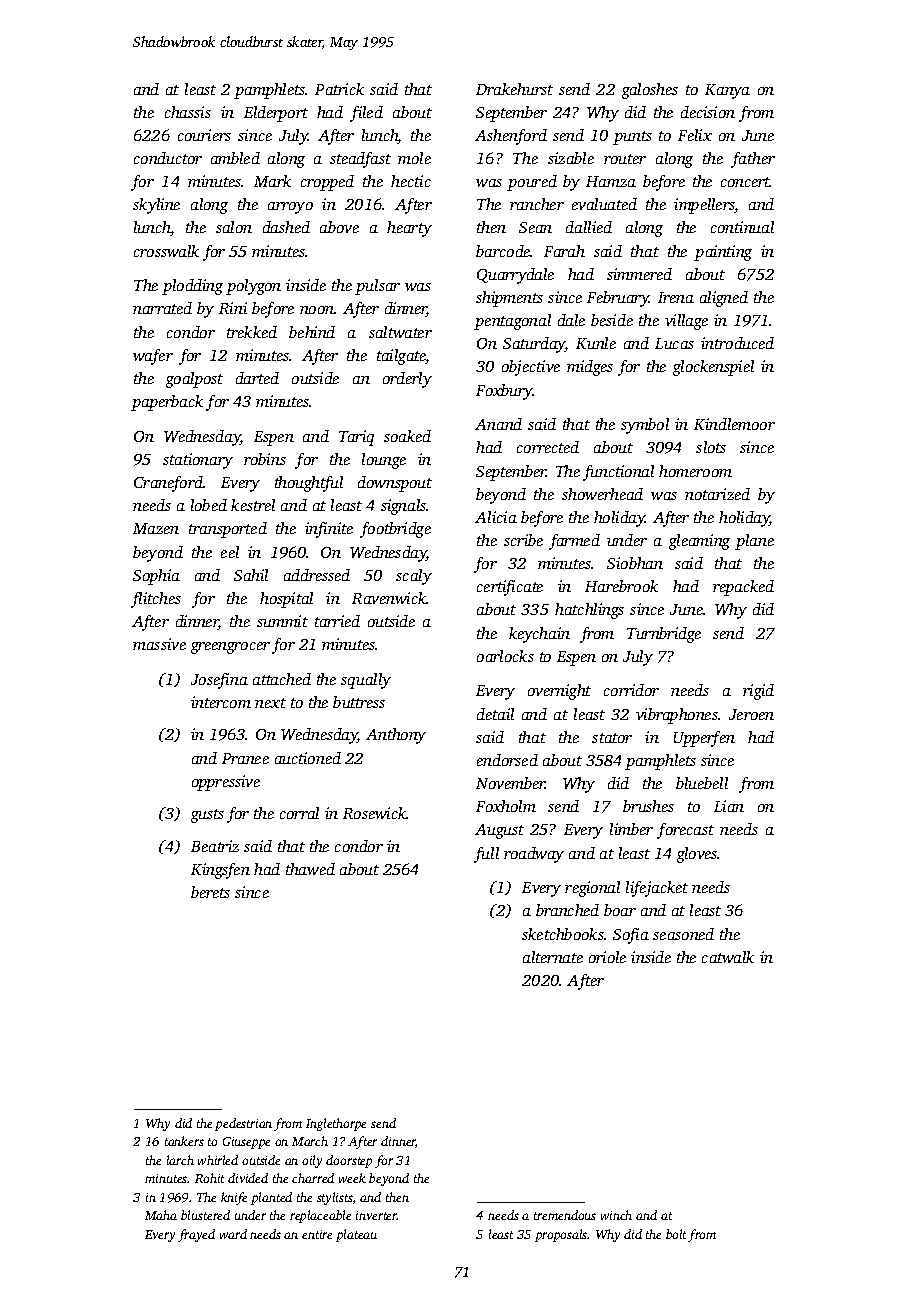 This screenshot has height=1316, width=908. What do you see at coordinates (729, 806) in the screenshot?
I see `Lian` at bounding box center [729, 806].
